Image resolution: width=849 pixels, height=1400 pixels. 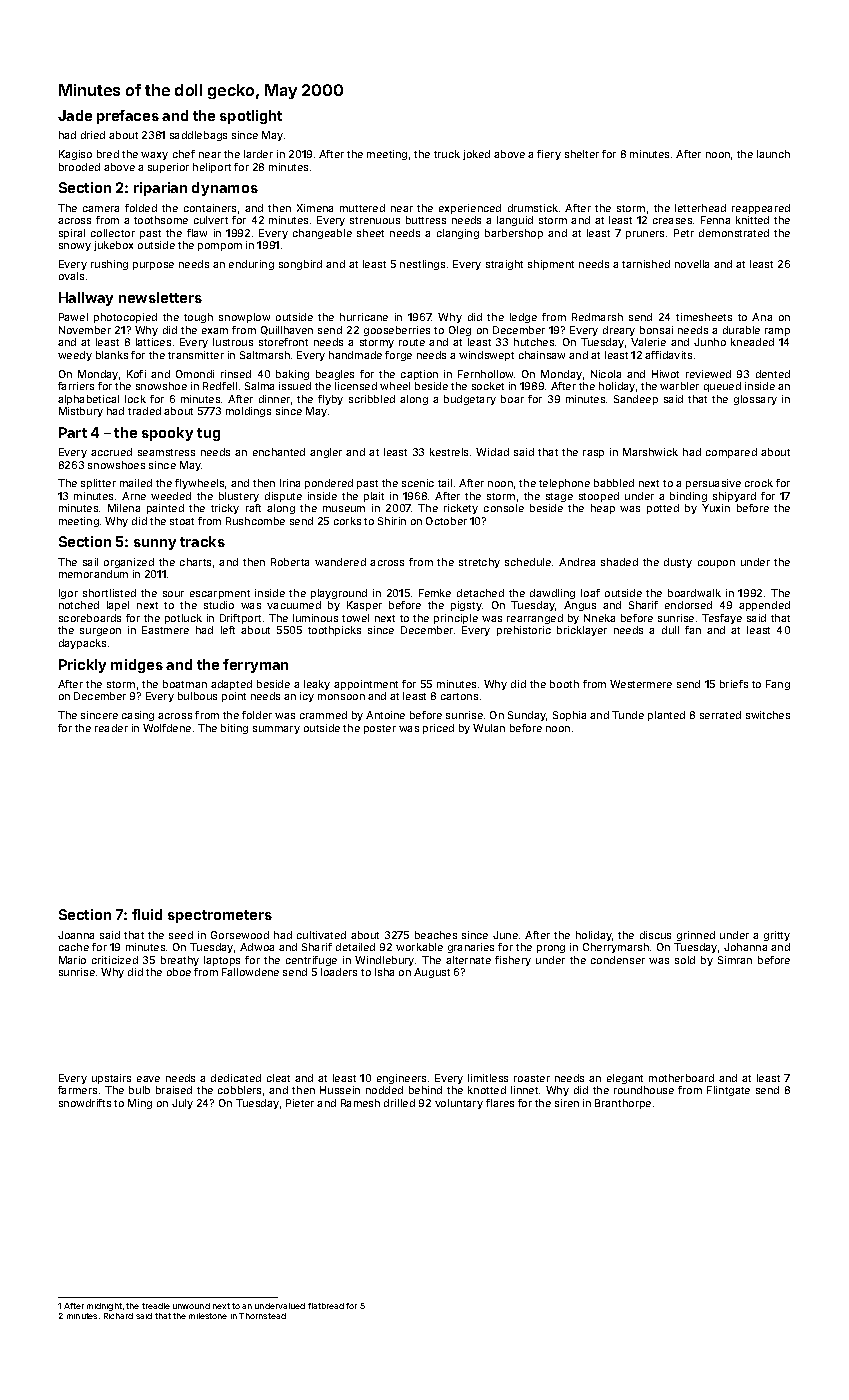 I want to click on joked, so click(x=476, y=155).
